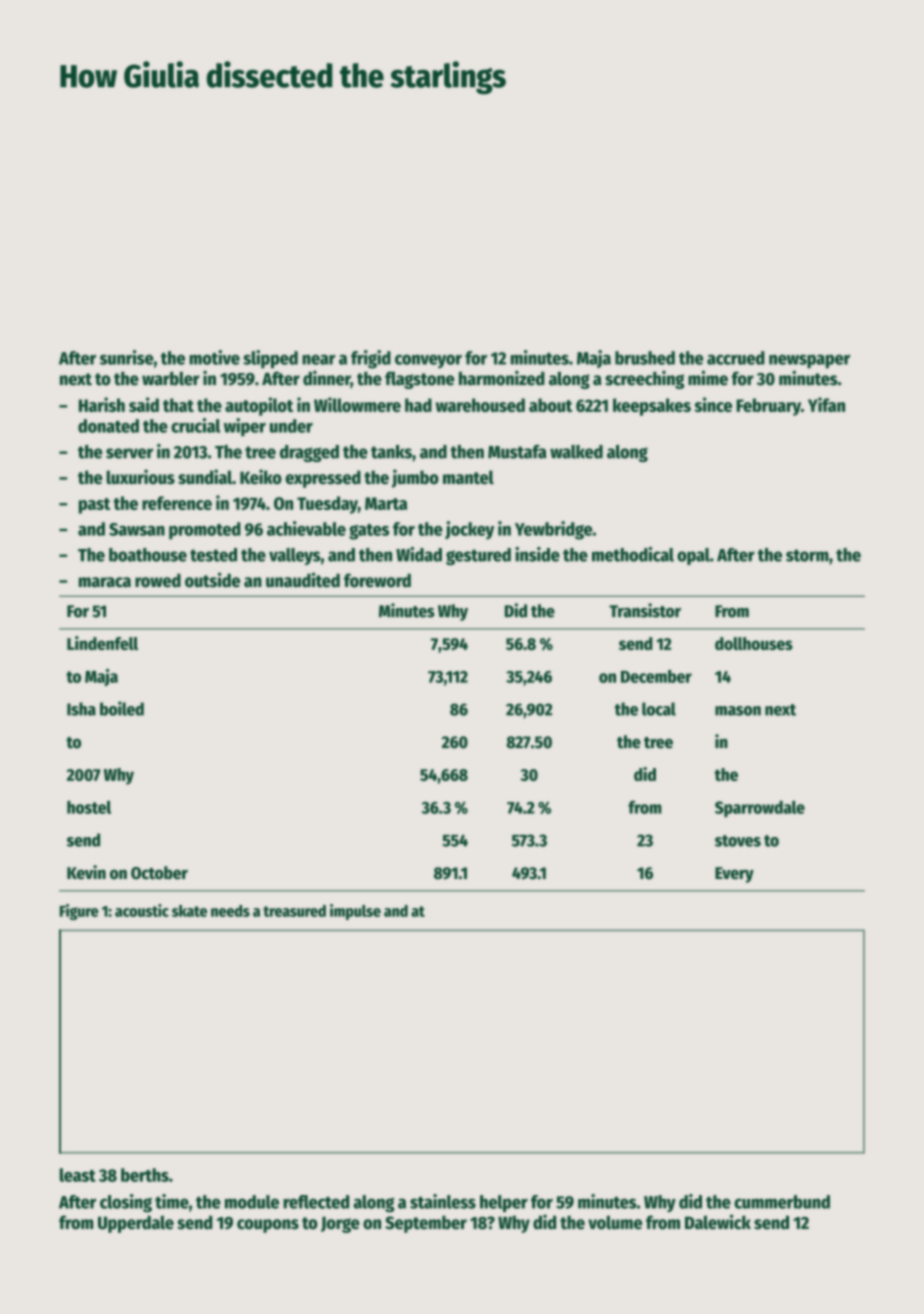 The width and height of the document is (924, 1314). Describe the element at coordinates (809, 361) in the document. I see `newspaper` at that location.
